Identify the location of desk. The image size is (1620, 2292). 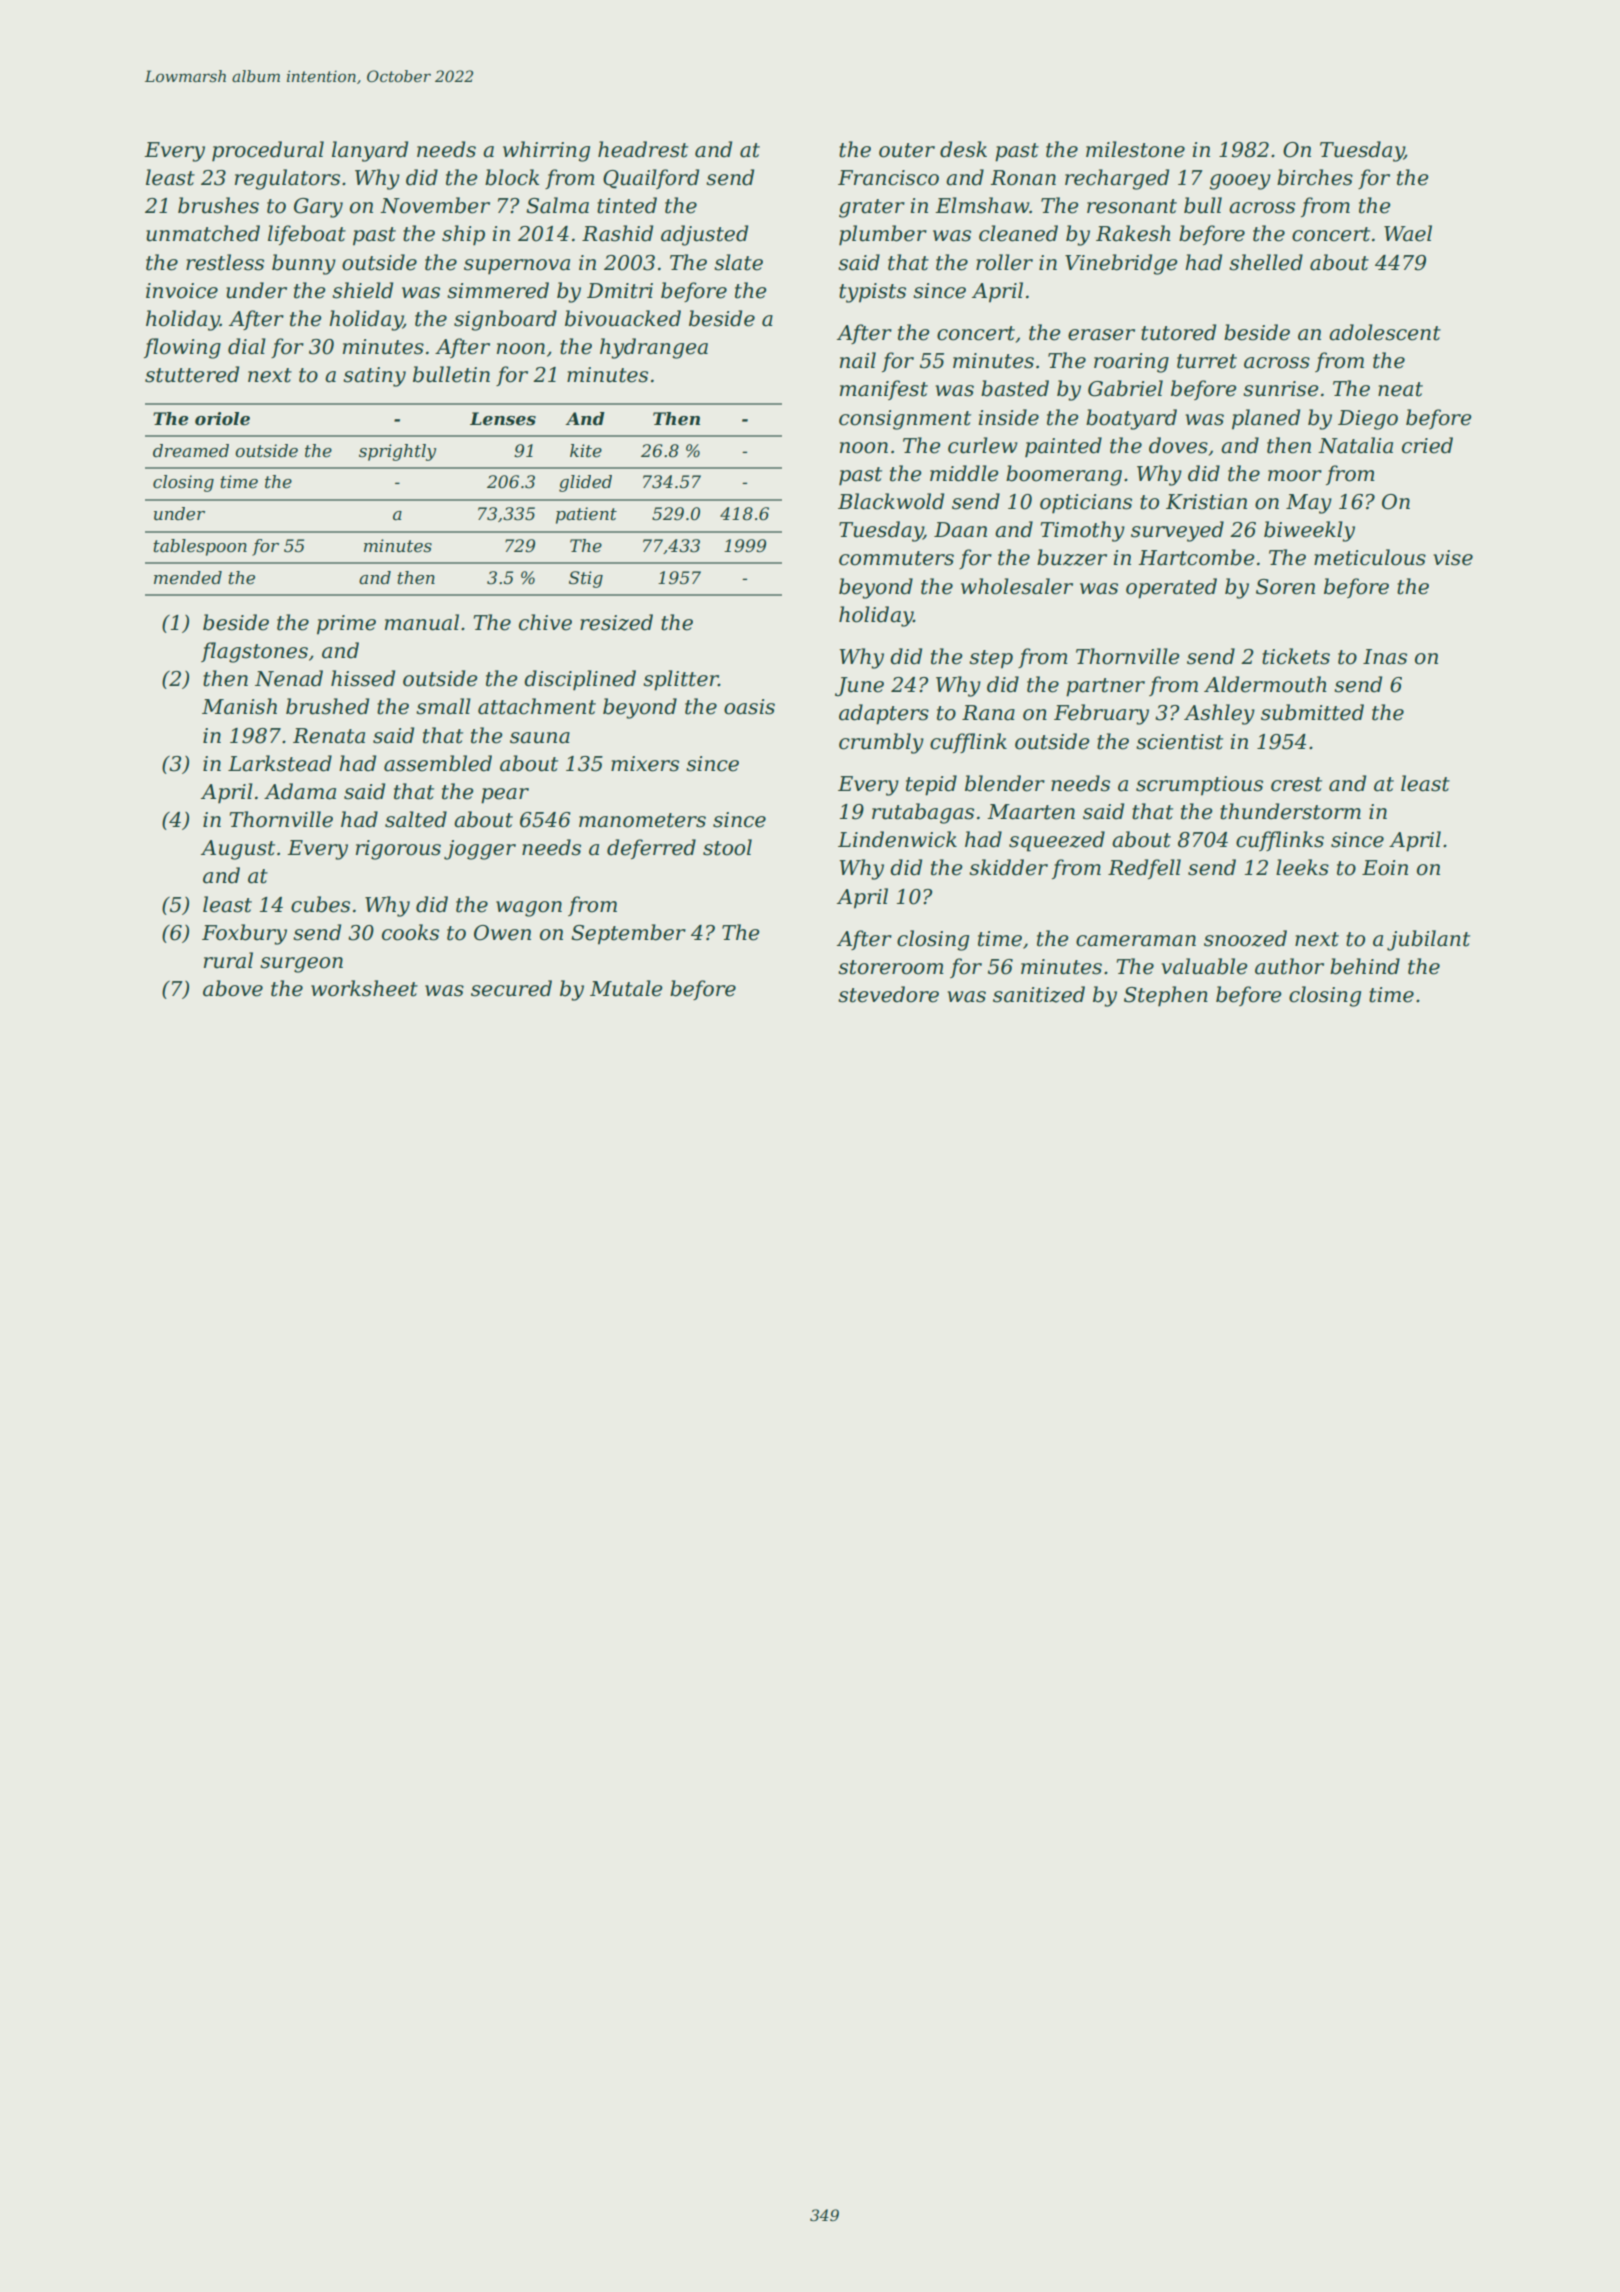
(963, 149).
